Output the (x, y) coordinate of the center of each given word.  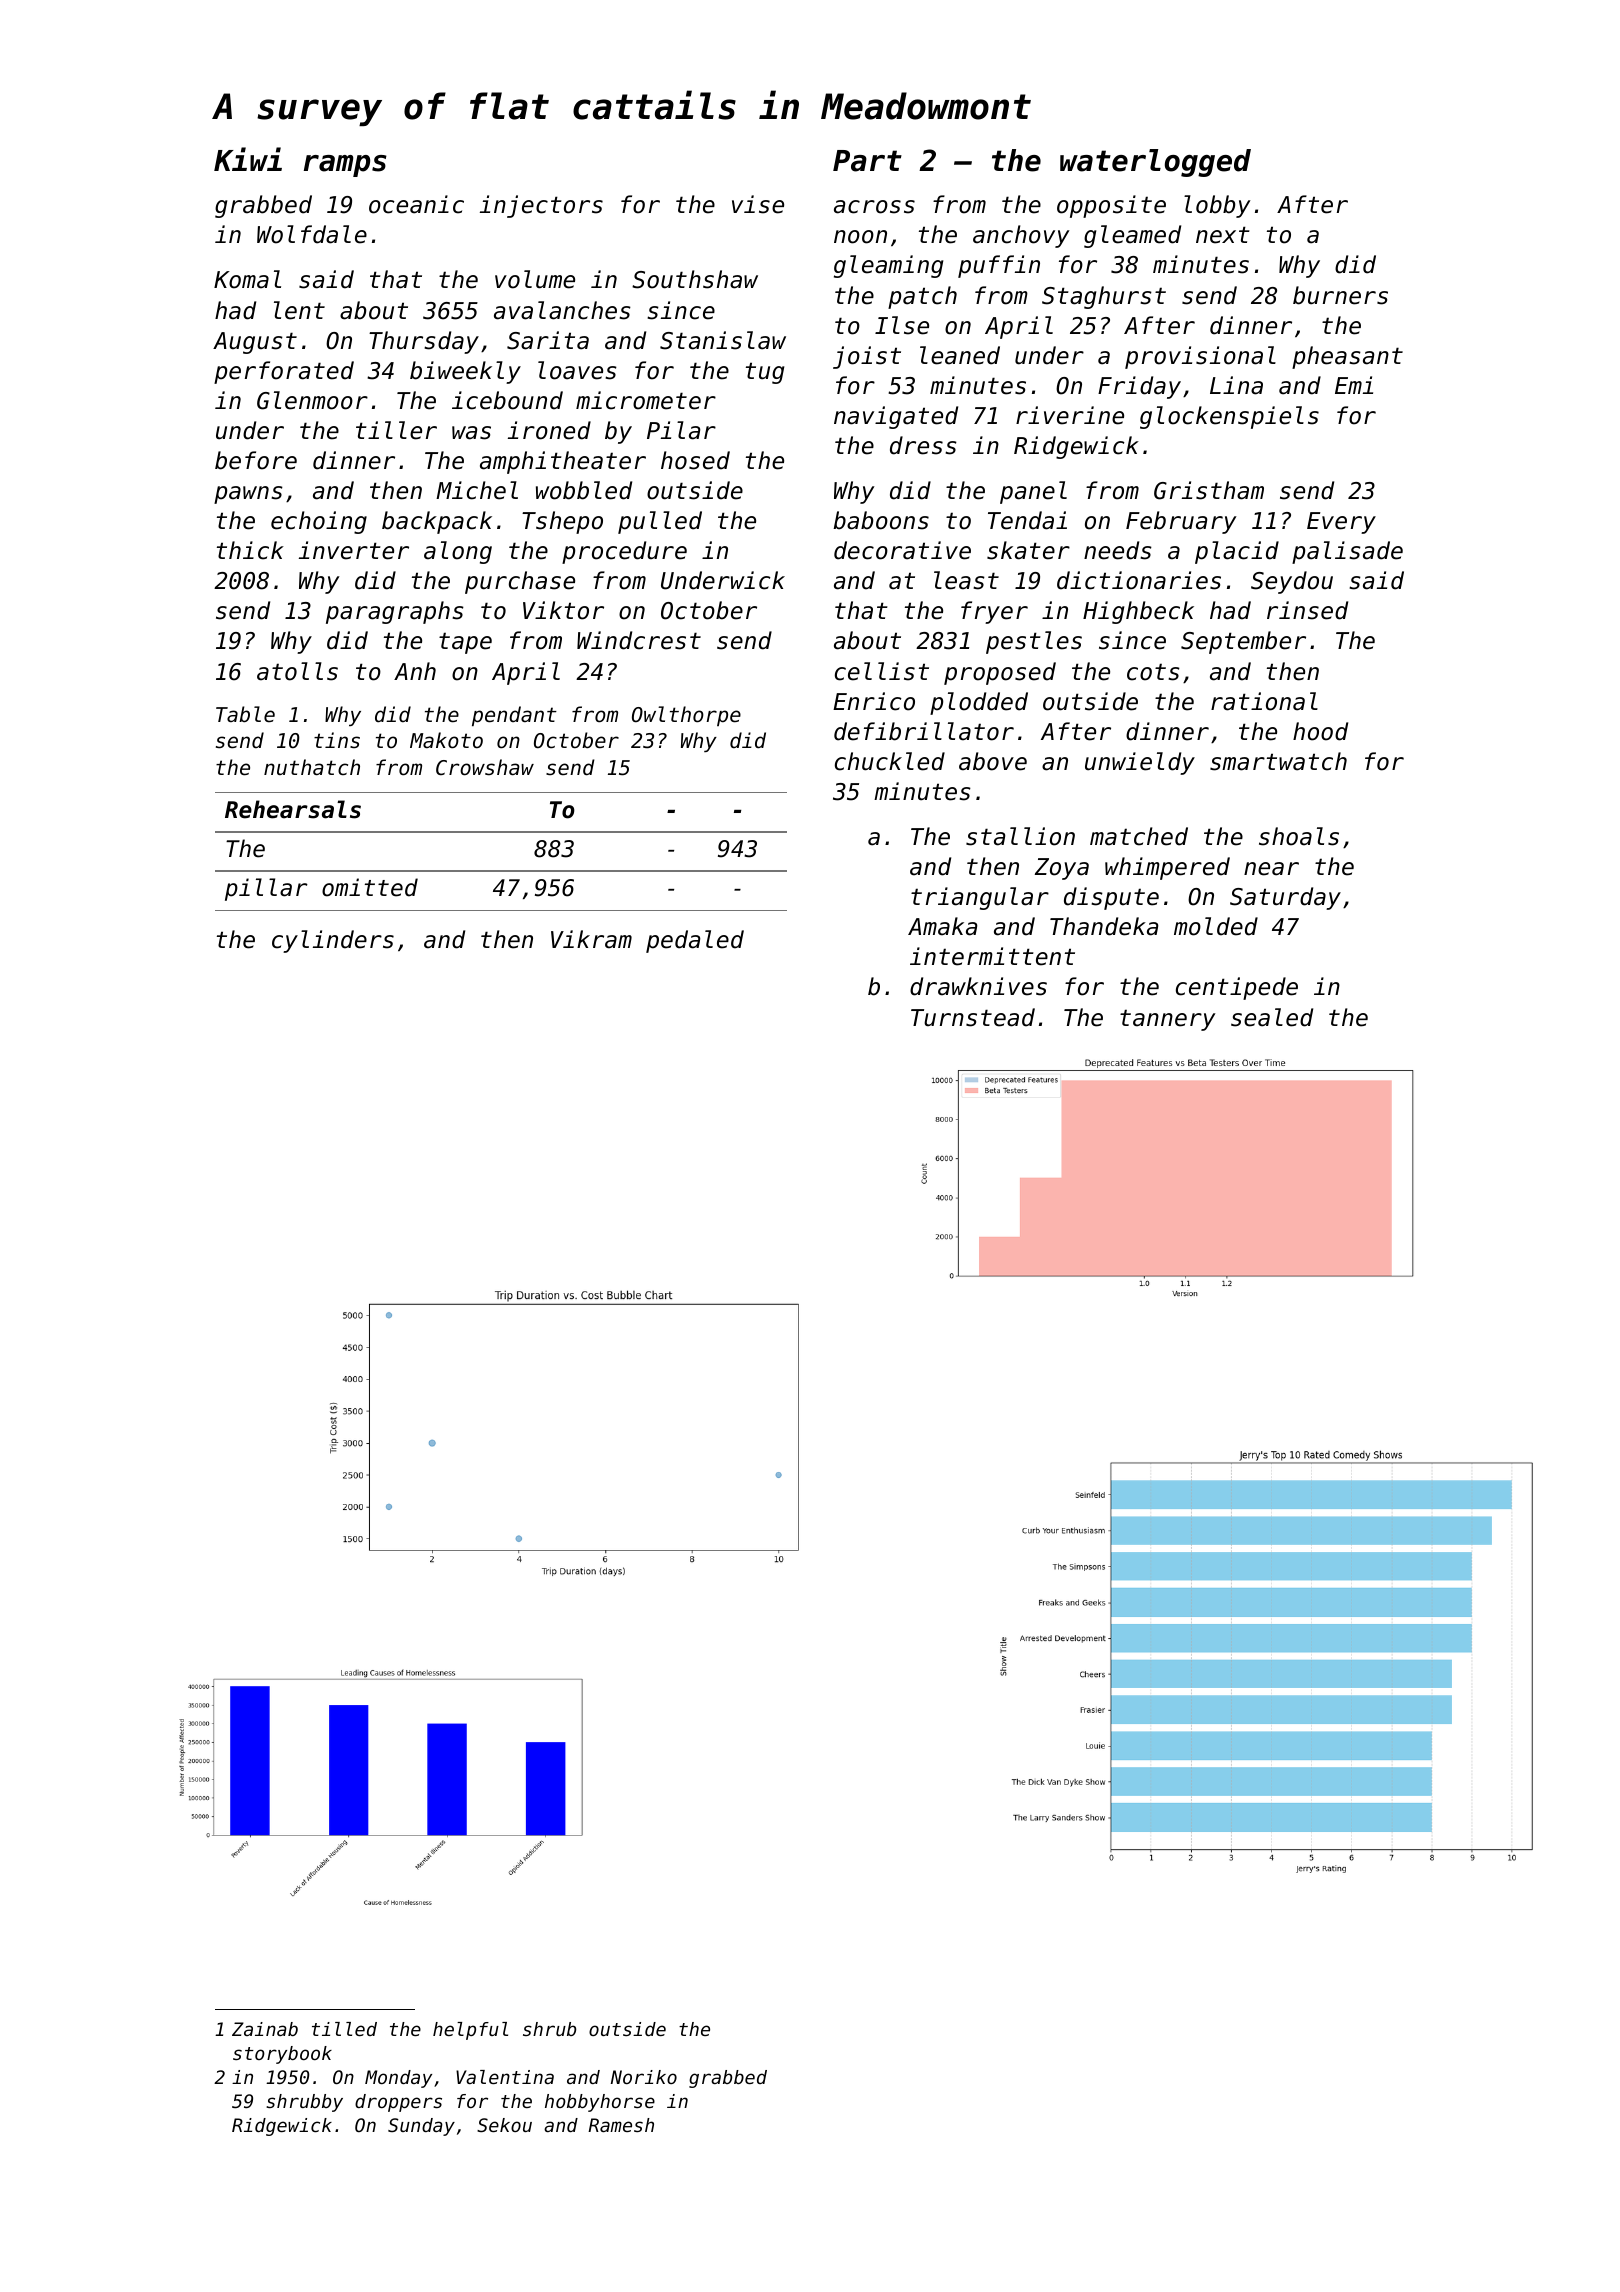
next (1223, 235)
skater (1028, 550)
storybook (282, 2055)
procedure (624, 552)
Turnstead (973, 1017)
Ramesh (621, 2125)
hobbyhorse (600, 2103)
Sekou (504, 2125)
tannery (1168, 1020)
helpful (470, 2031)
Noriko (644, 2077)
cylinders (333, 941)
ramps (345, 166)
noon (860, 237)
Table (245, 714)
